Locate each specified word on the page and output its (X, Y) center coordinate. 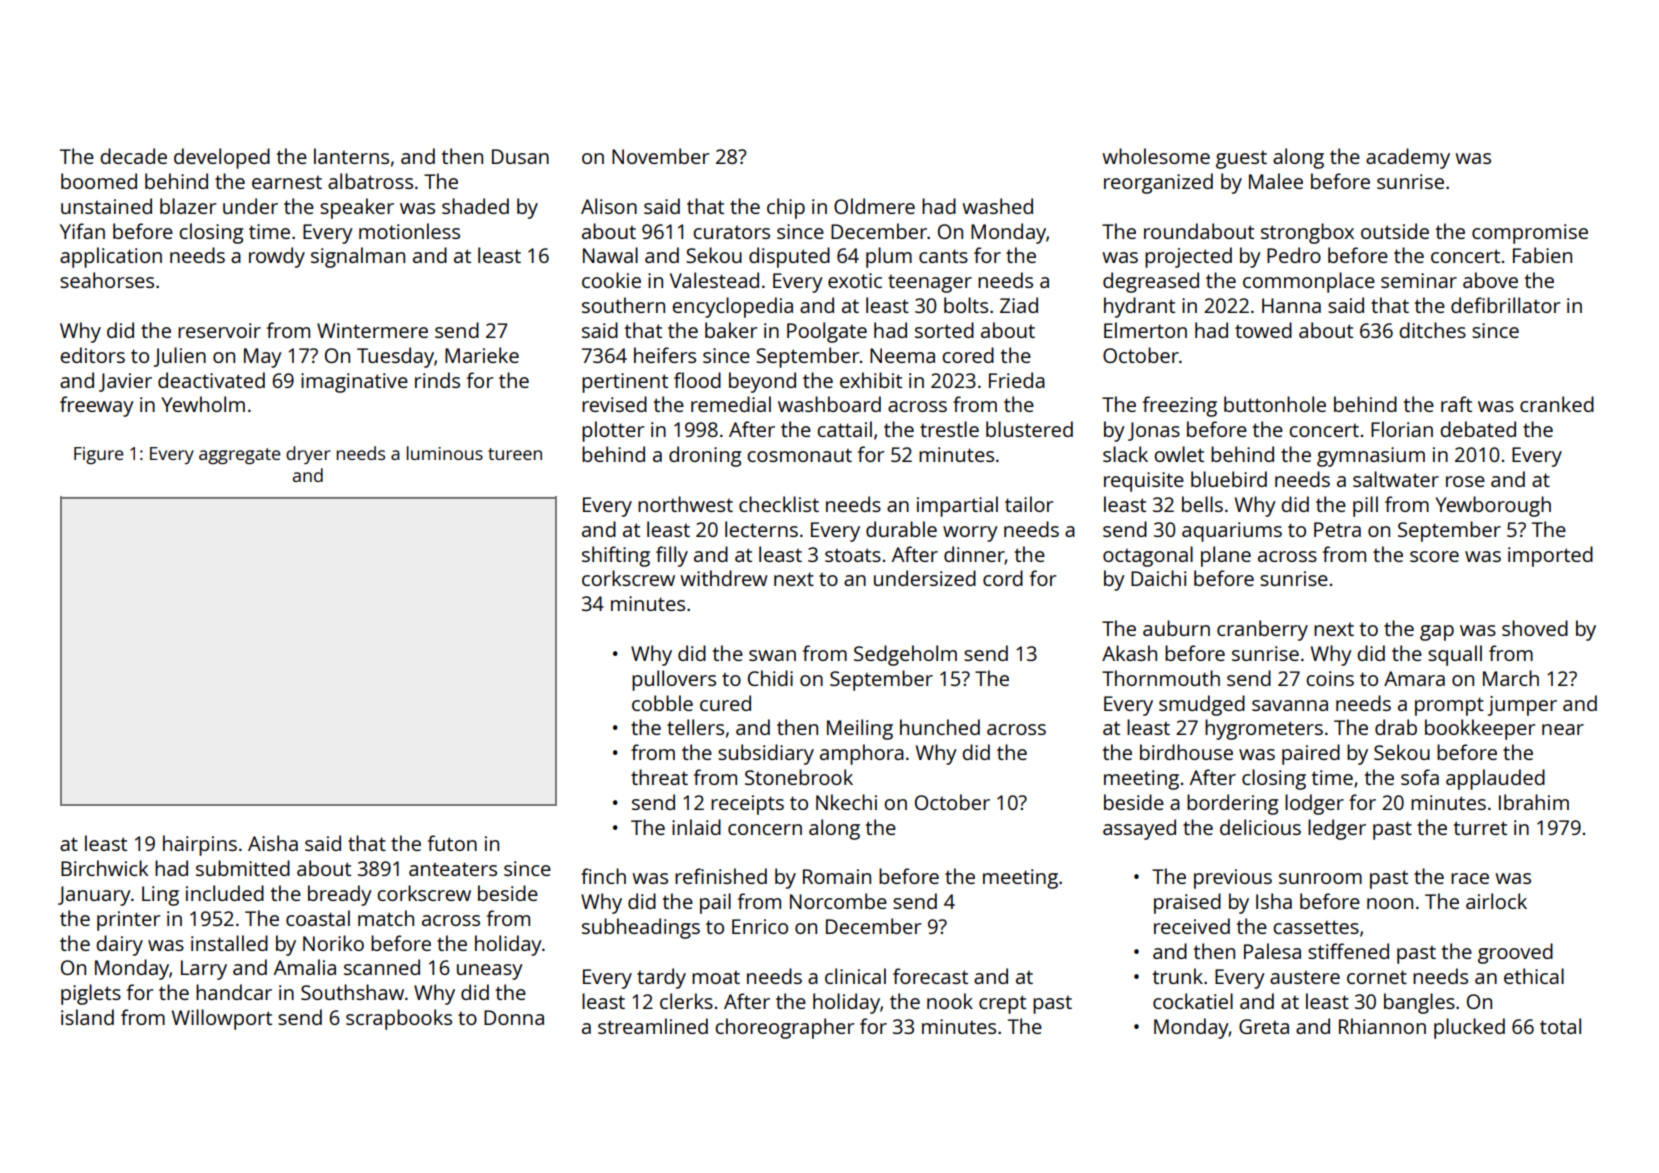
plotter (613, 431)
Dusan (520, 156)
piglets (91, 994)
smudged (1202, 705)
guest (1241, 160)
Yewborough (1493, 506)
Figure (98, 455)
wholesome (1156, 156)
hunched (940, 727)
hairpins (200, 845)
